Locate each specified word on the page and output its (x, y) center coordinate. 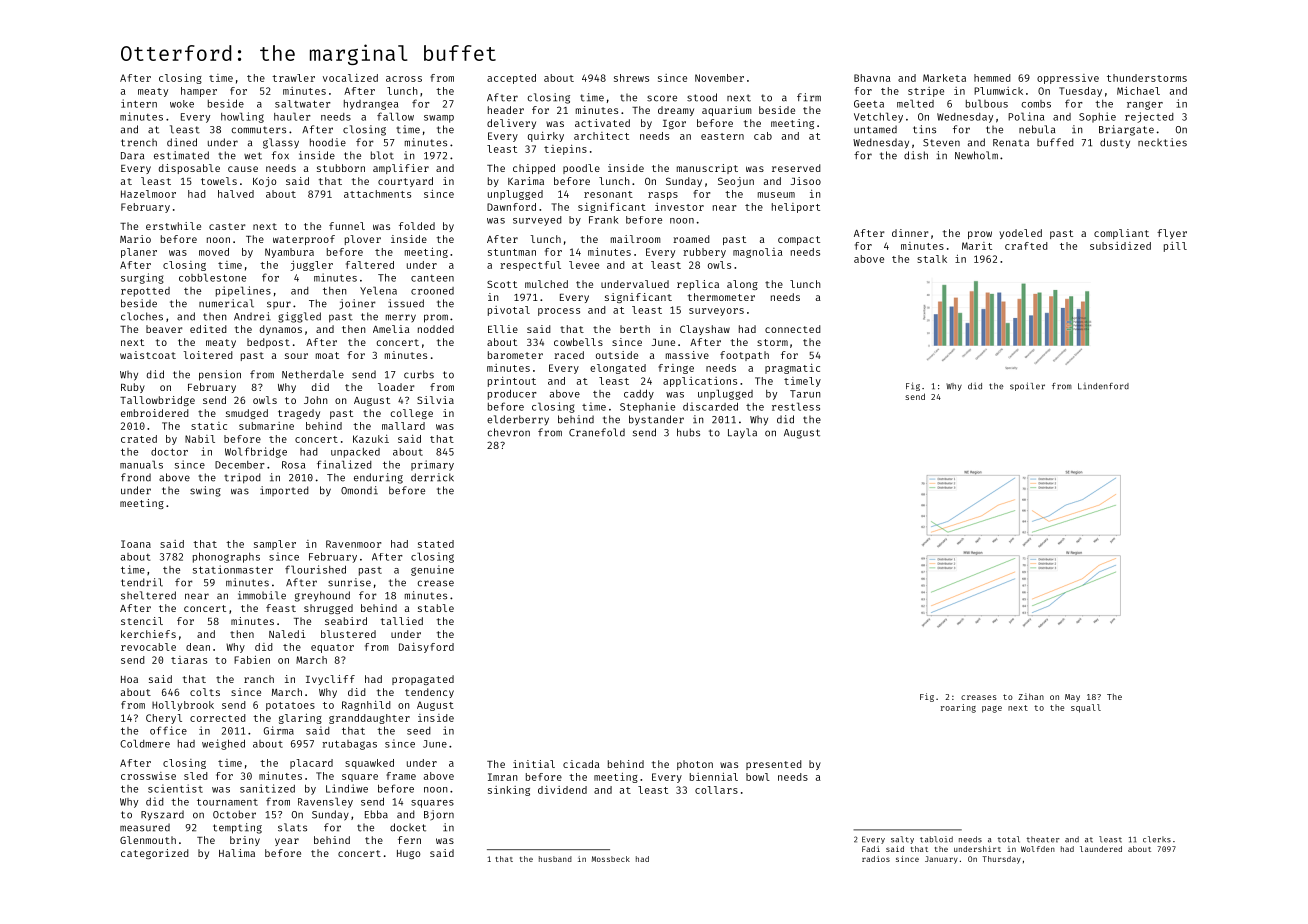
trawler (293, 78)
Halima (237, 853)
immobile (262, 595)
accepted (511, 79)
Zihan (1031, 696)
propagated (423, 680)
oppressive (1068, 79)
